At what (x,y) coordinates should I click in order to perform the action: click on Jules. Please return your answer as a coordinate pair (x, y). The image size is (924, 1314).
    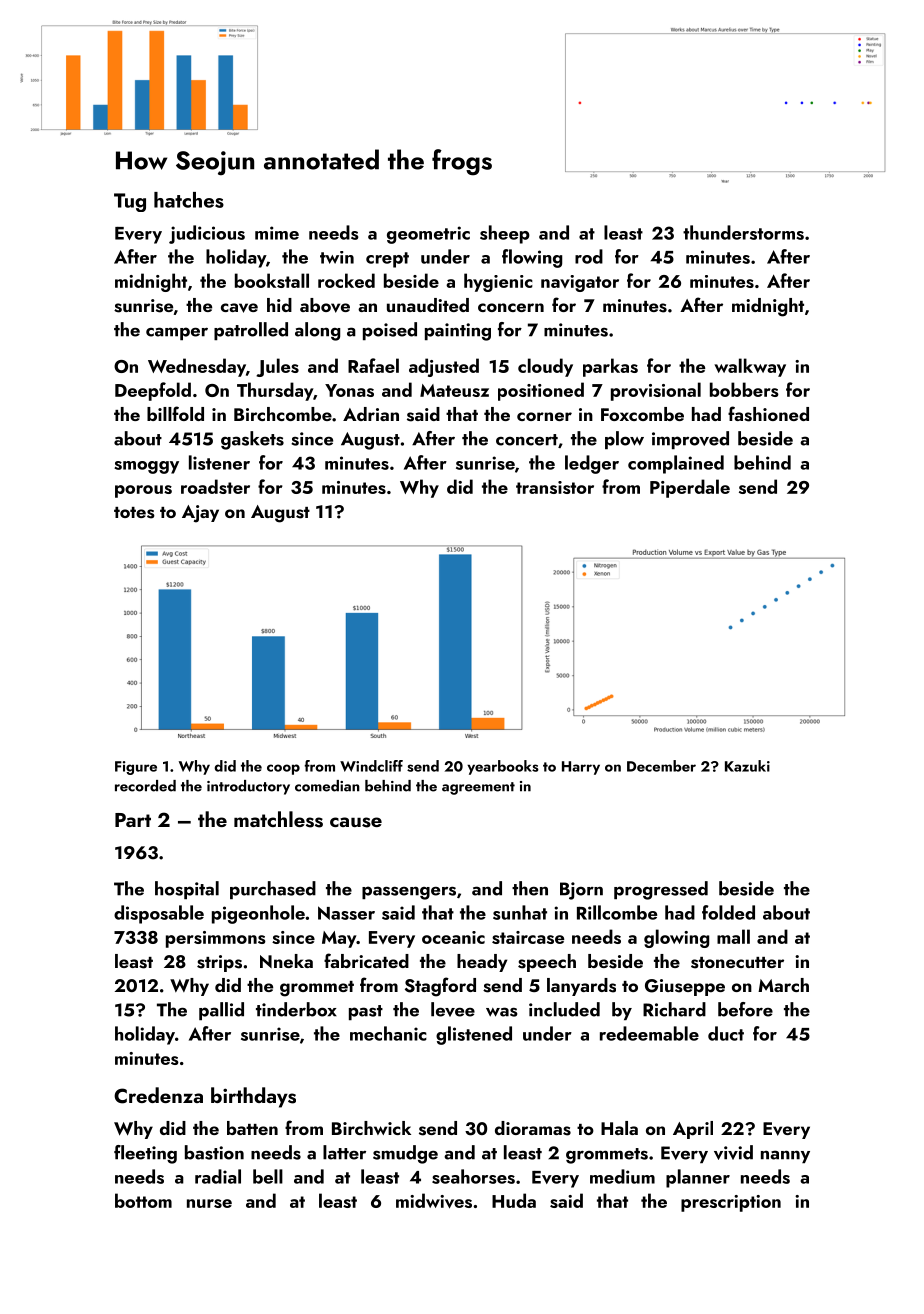
    Looking at the image, I should click on (277, 367).
